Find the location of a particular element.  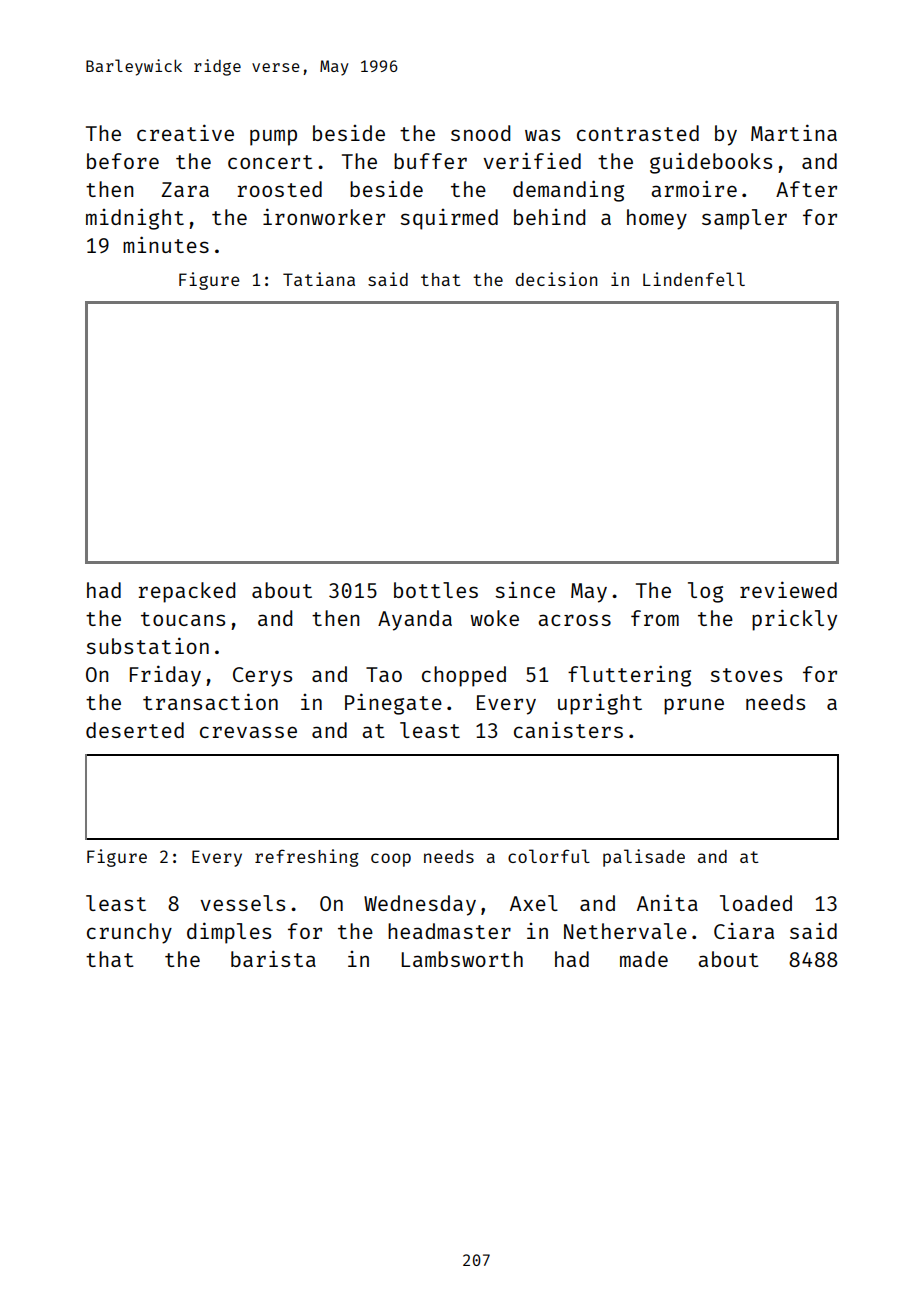

chopped is located at coordinates (464, 676).
